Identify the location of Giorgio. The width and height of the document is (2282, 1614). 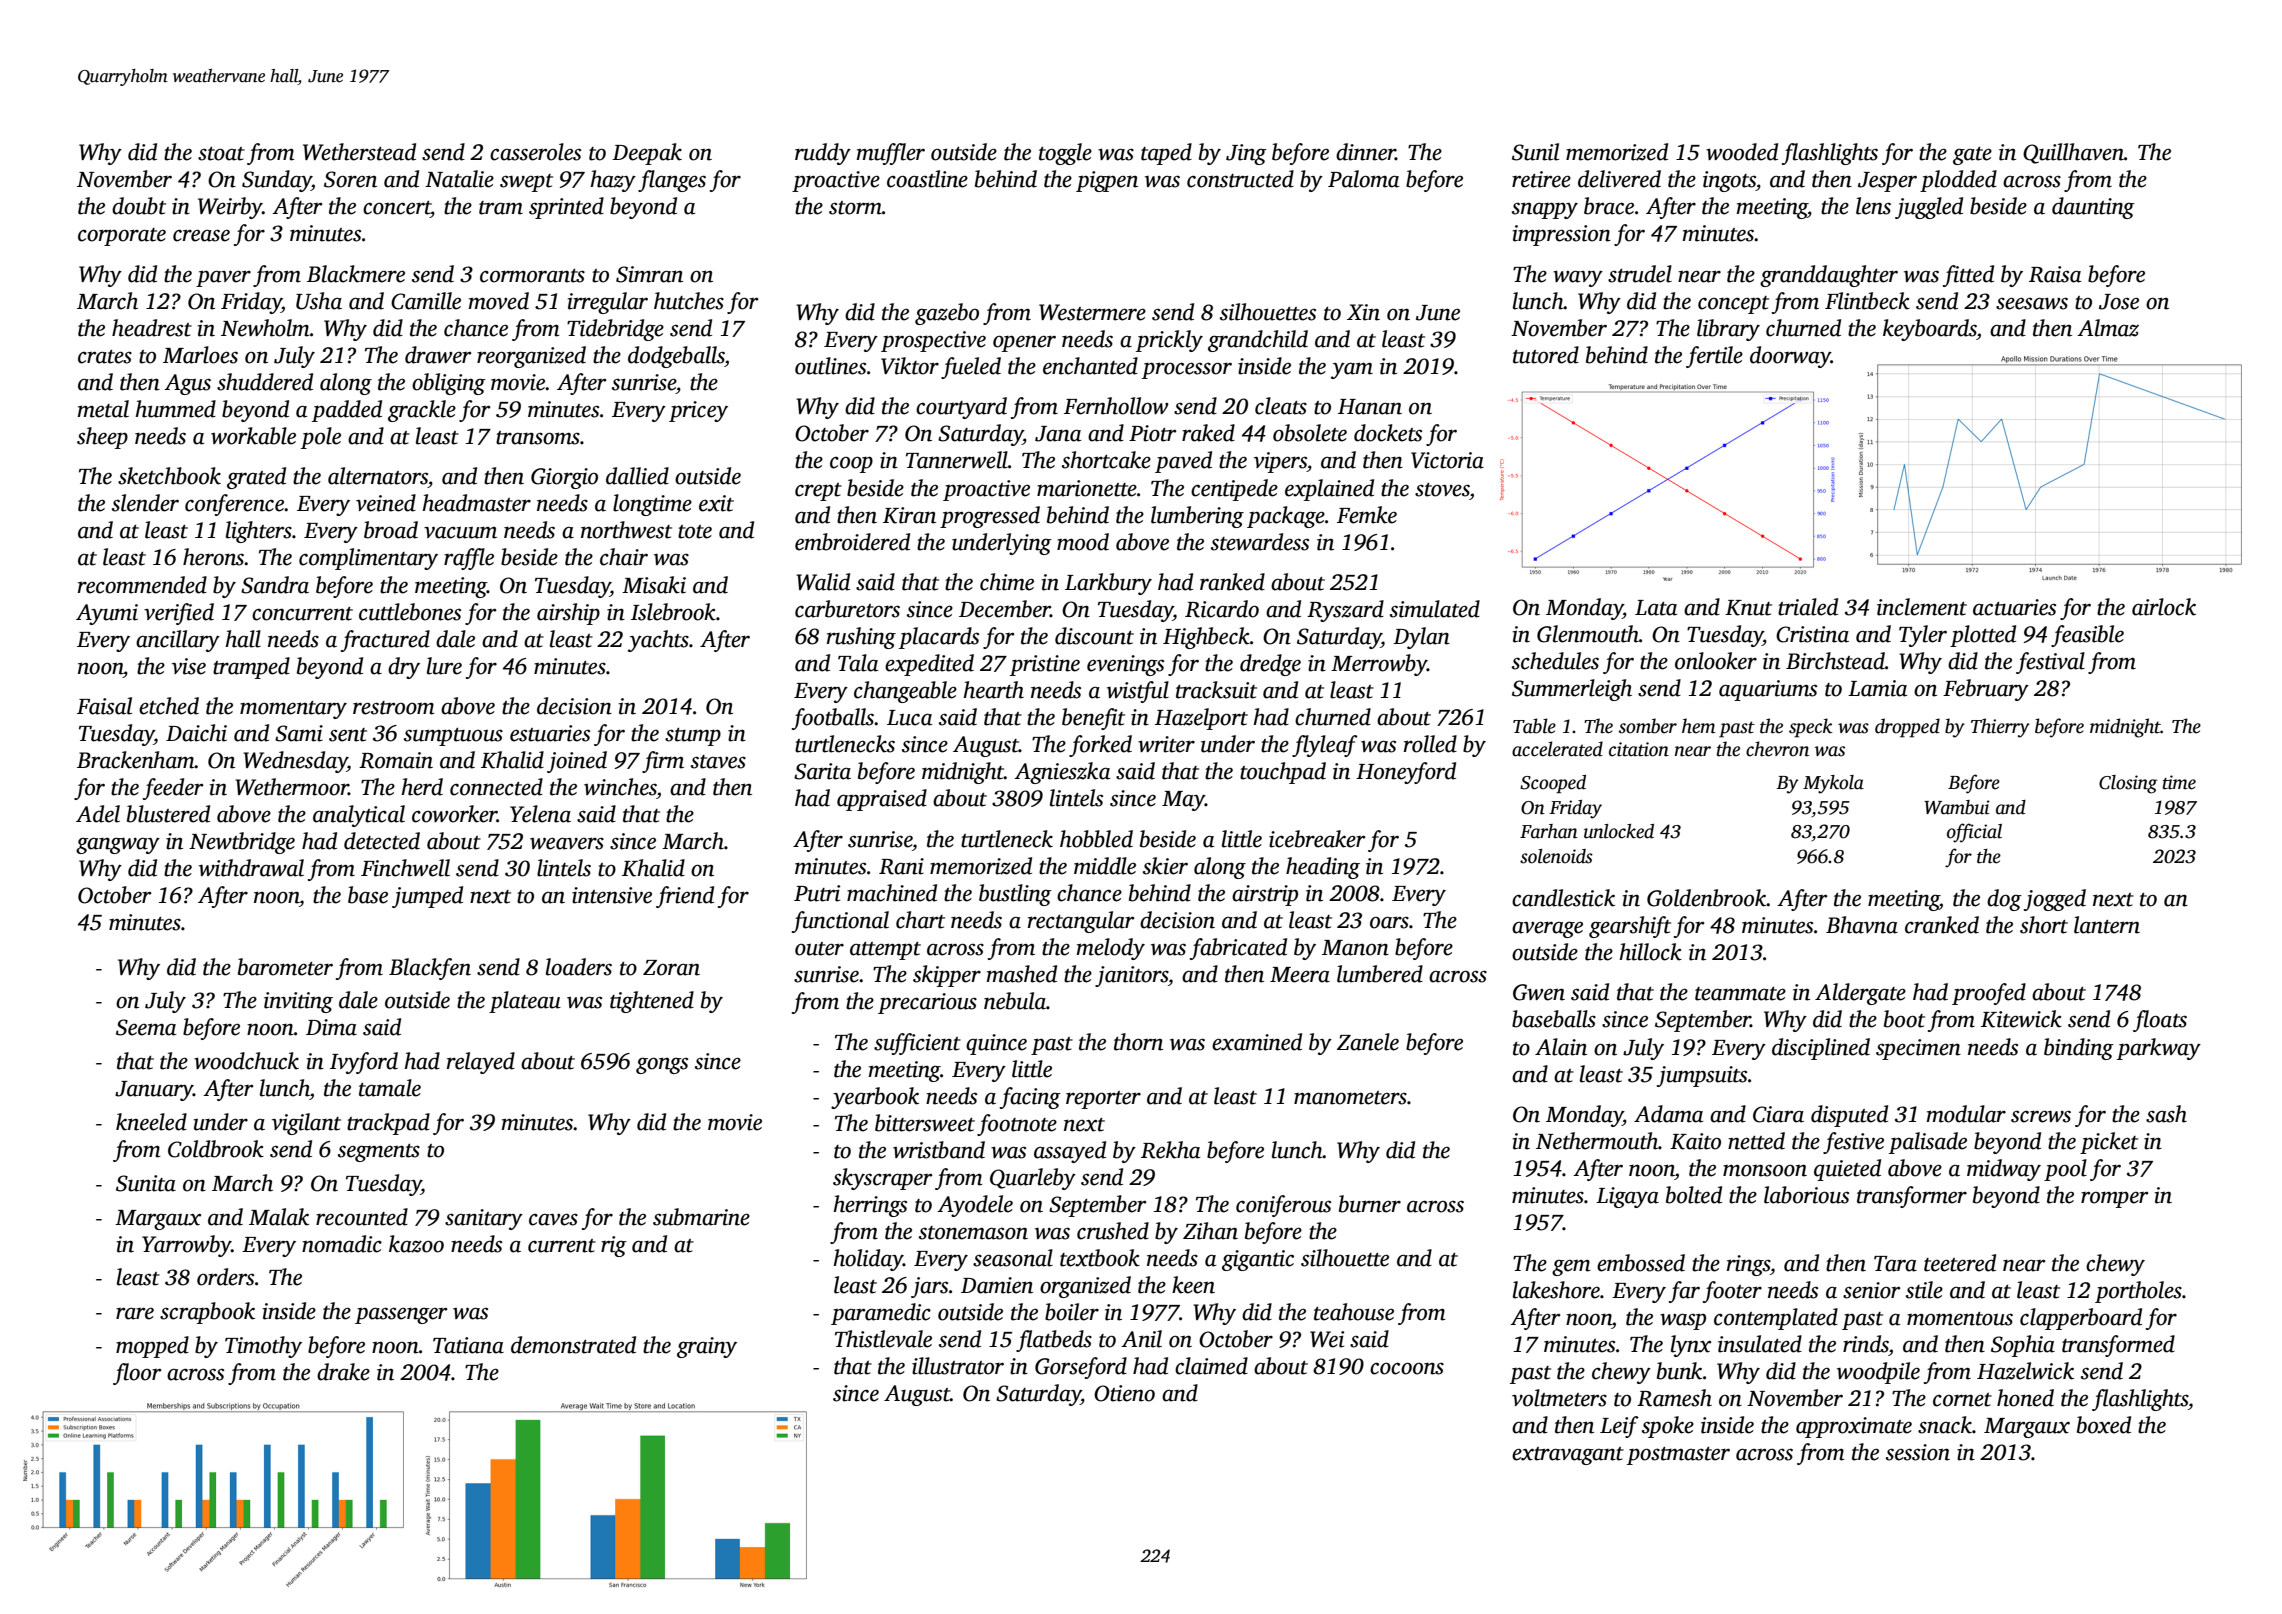
(564, 478).
